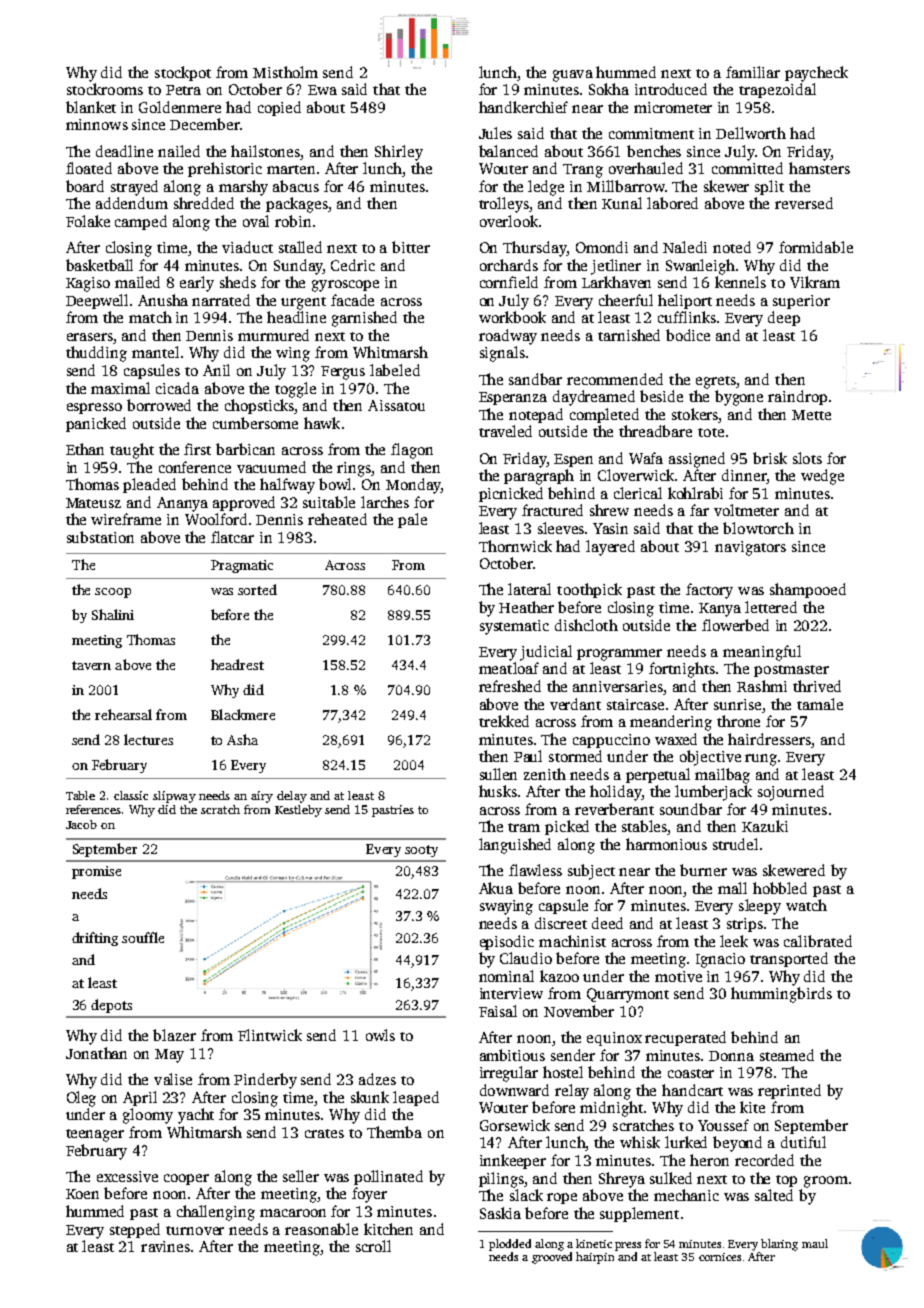 This document has height=1308, width=924. What do you see at coordinates (296, 186) in the document?
I see `abacus` at bounding box center [296, 186].
